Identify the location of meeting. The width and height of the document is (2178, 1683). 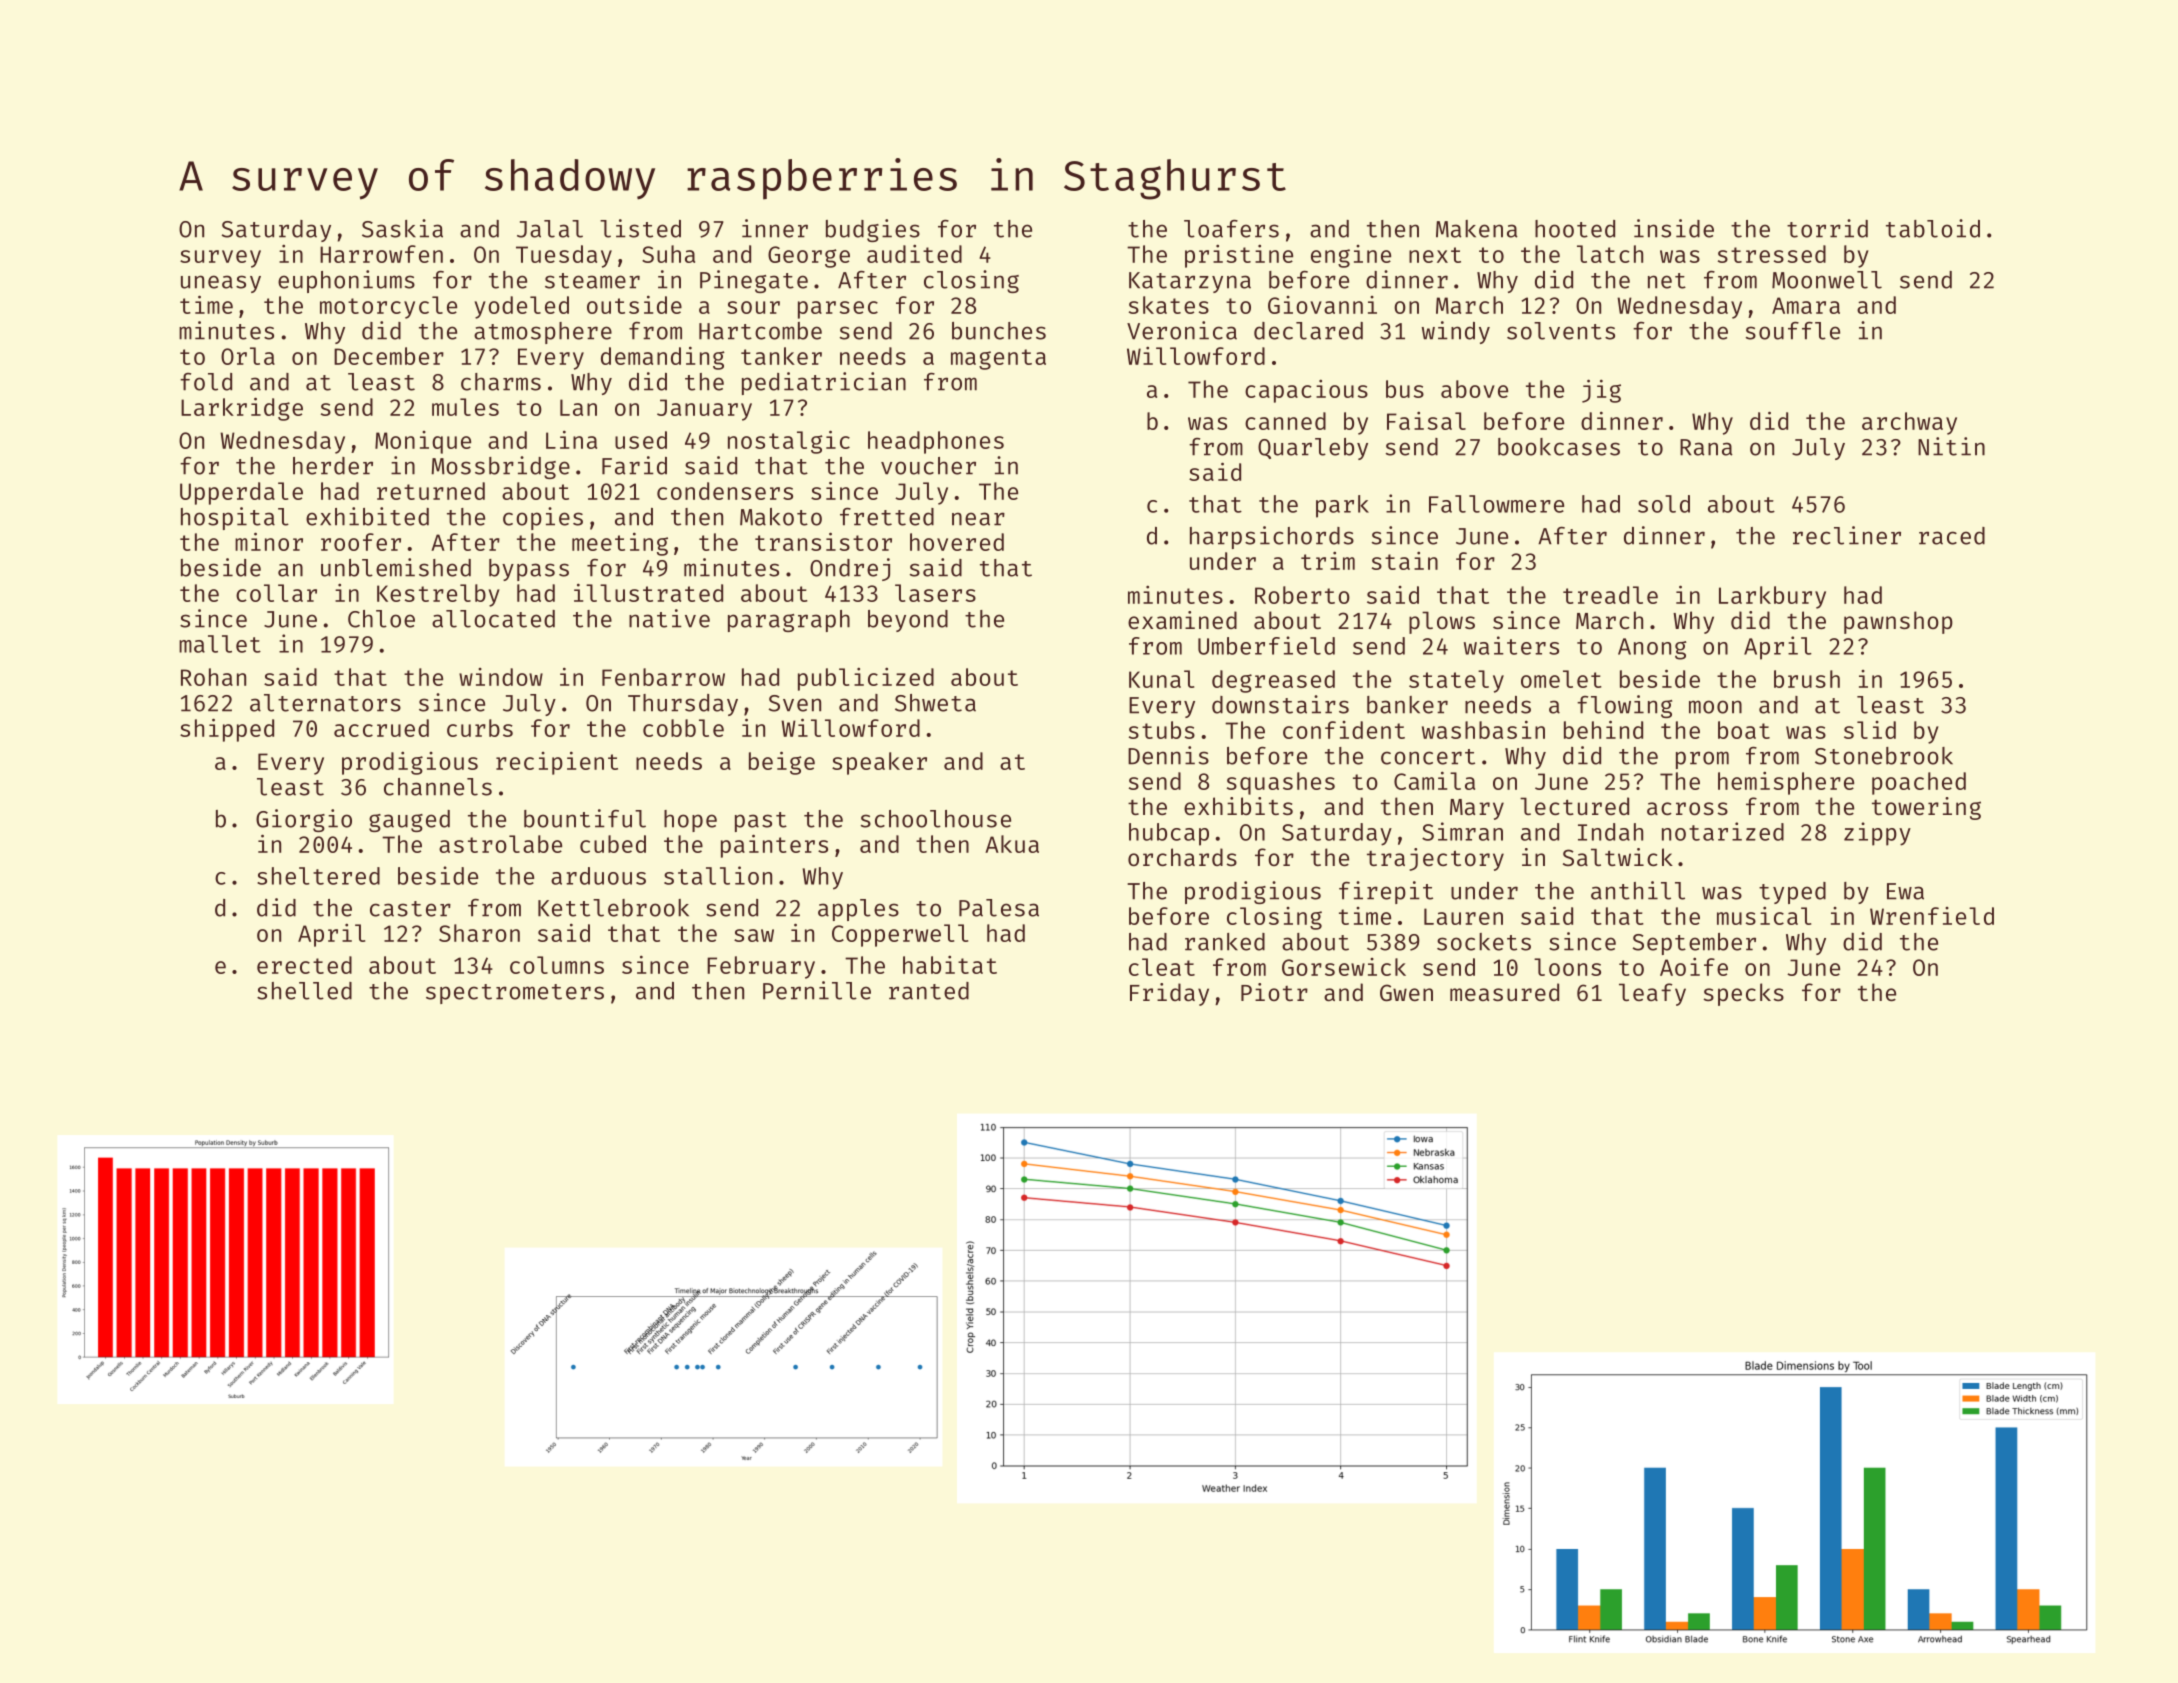
(620, 544).
